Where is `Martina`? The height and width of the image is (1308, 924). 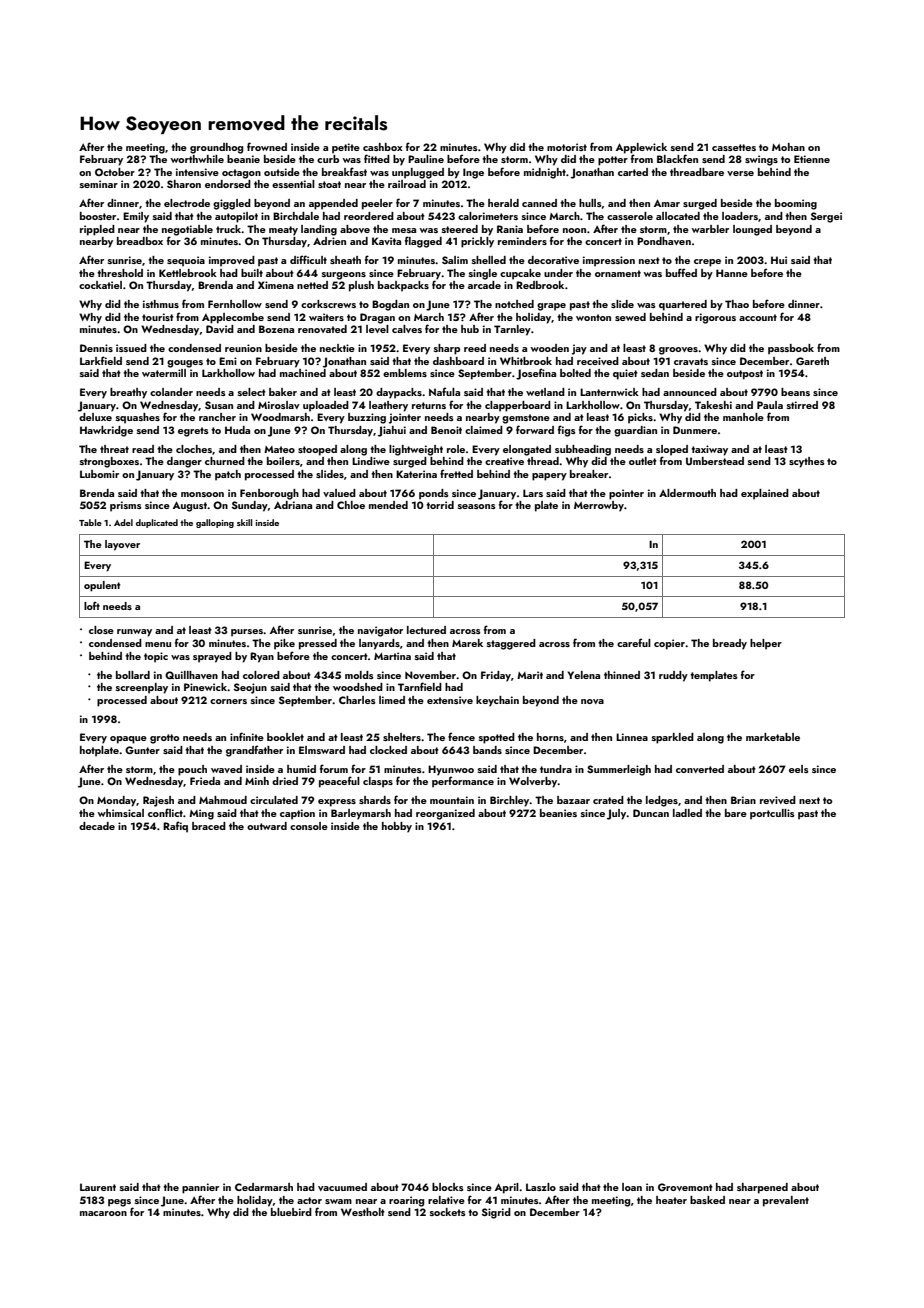 Martina is located at coordinates (392, 656).
